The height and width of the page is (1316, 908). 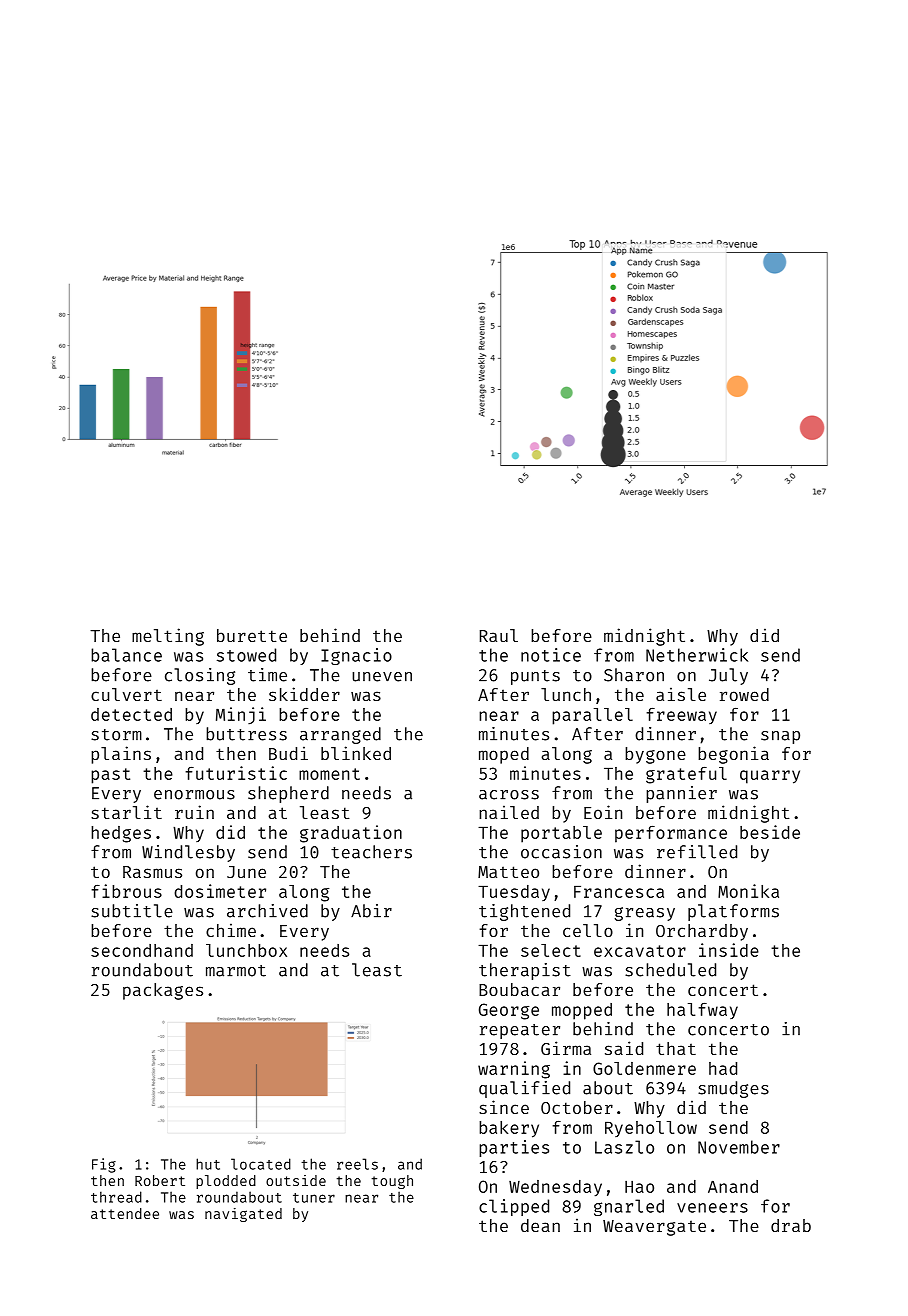 I want to click on quarry, so click(x=770, y=777).
